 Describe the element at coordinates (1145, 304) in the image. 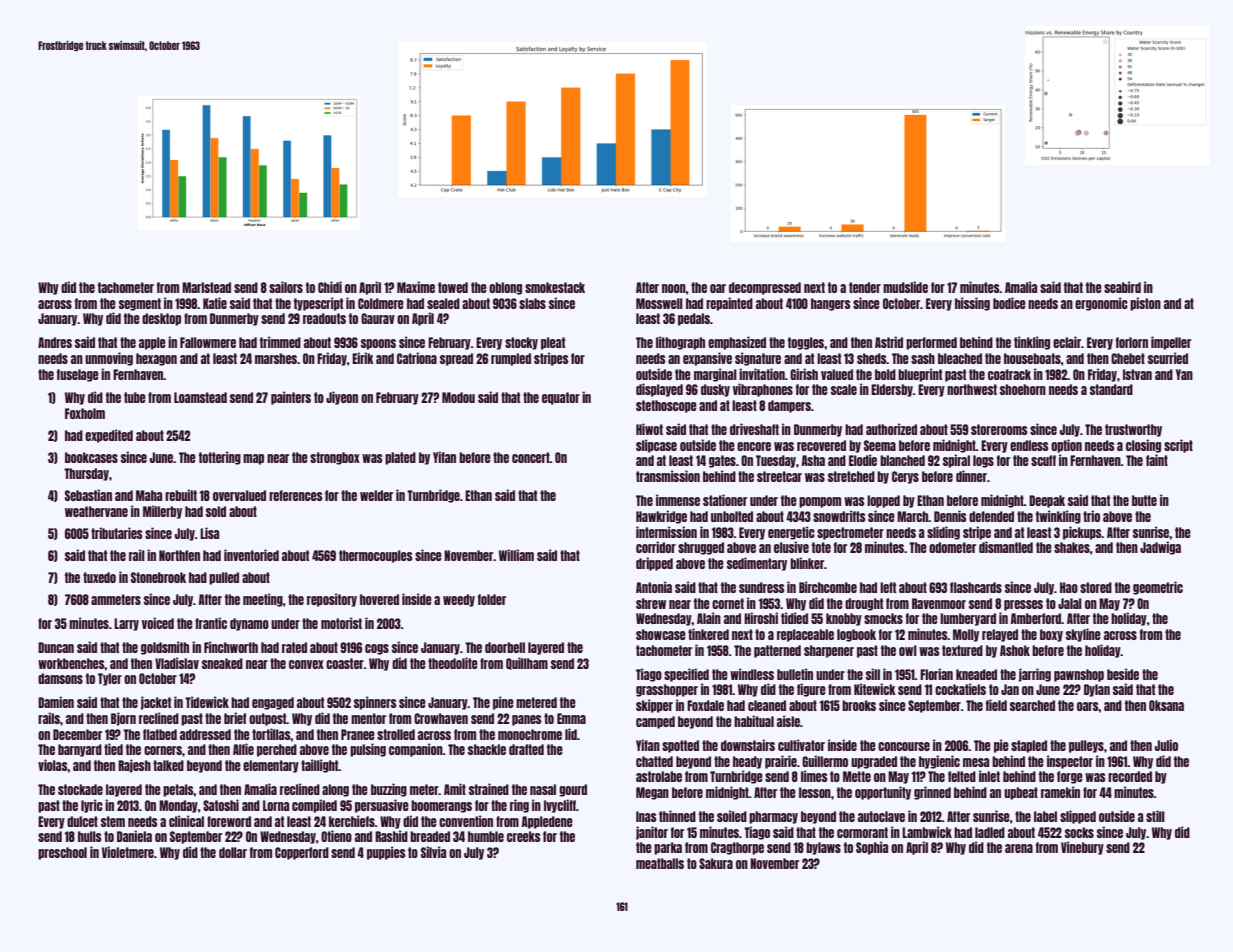

I see `piston` at that location.
